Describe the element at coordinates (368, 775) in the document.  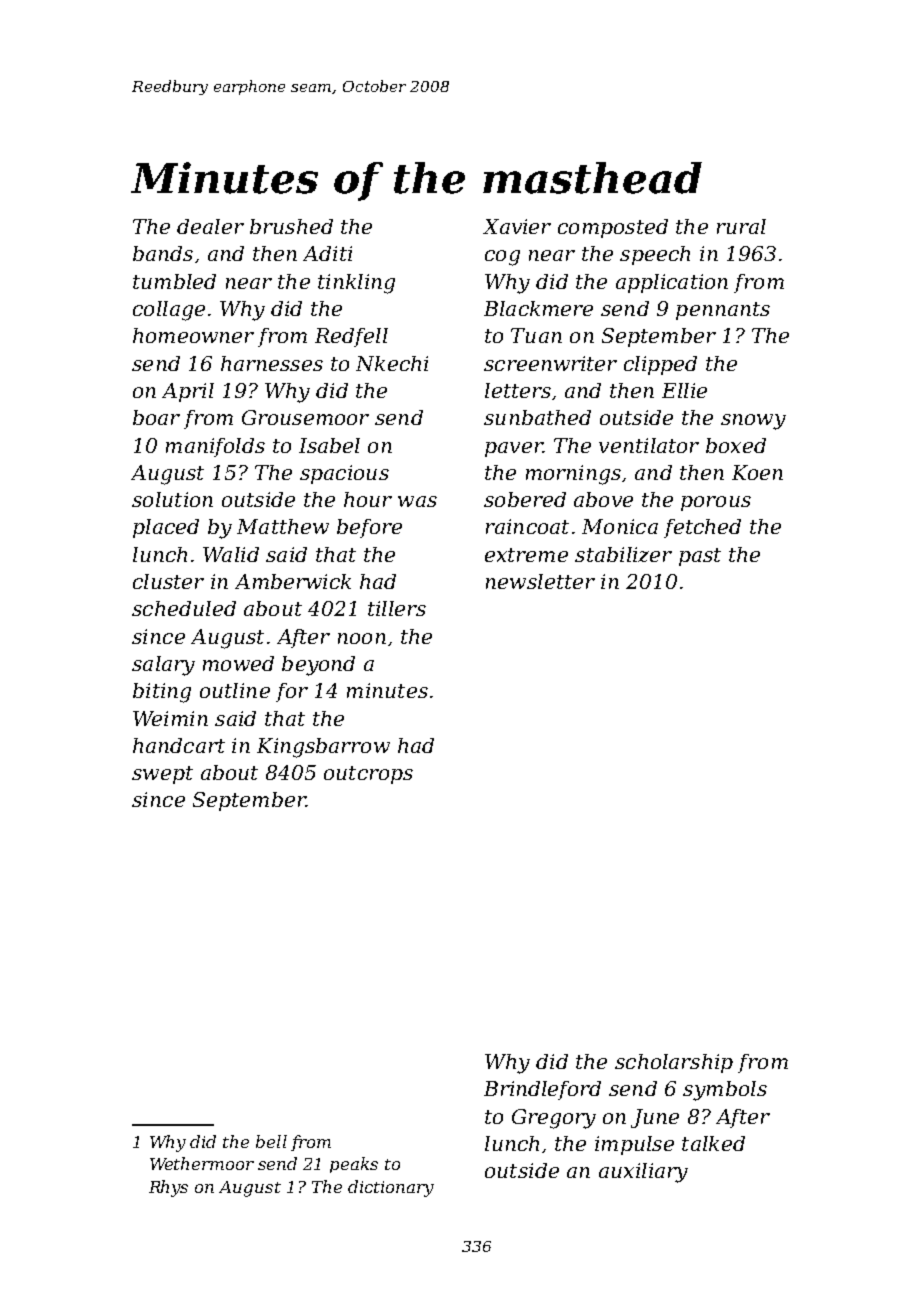
I see `outcrops` at that location.
